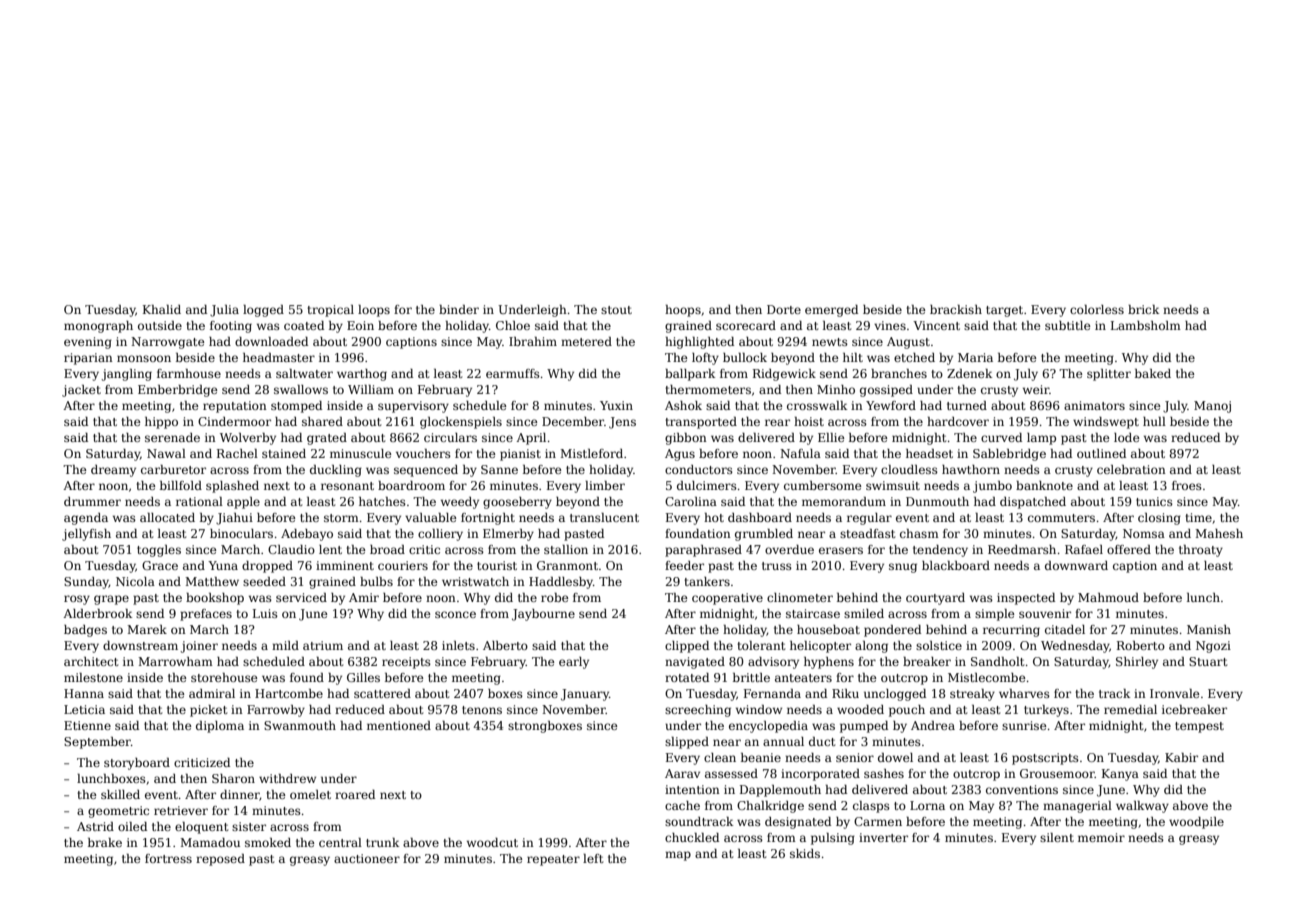 The image size is (1308, 924). What do you see at coordinates (497, 565) in the screenshot?
I see `tourist` at bounding box center [497, 565].
